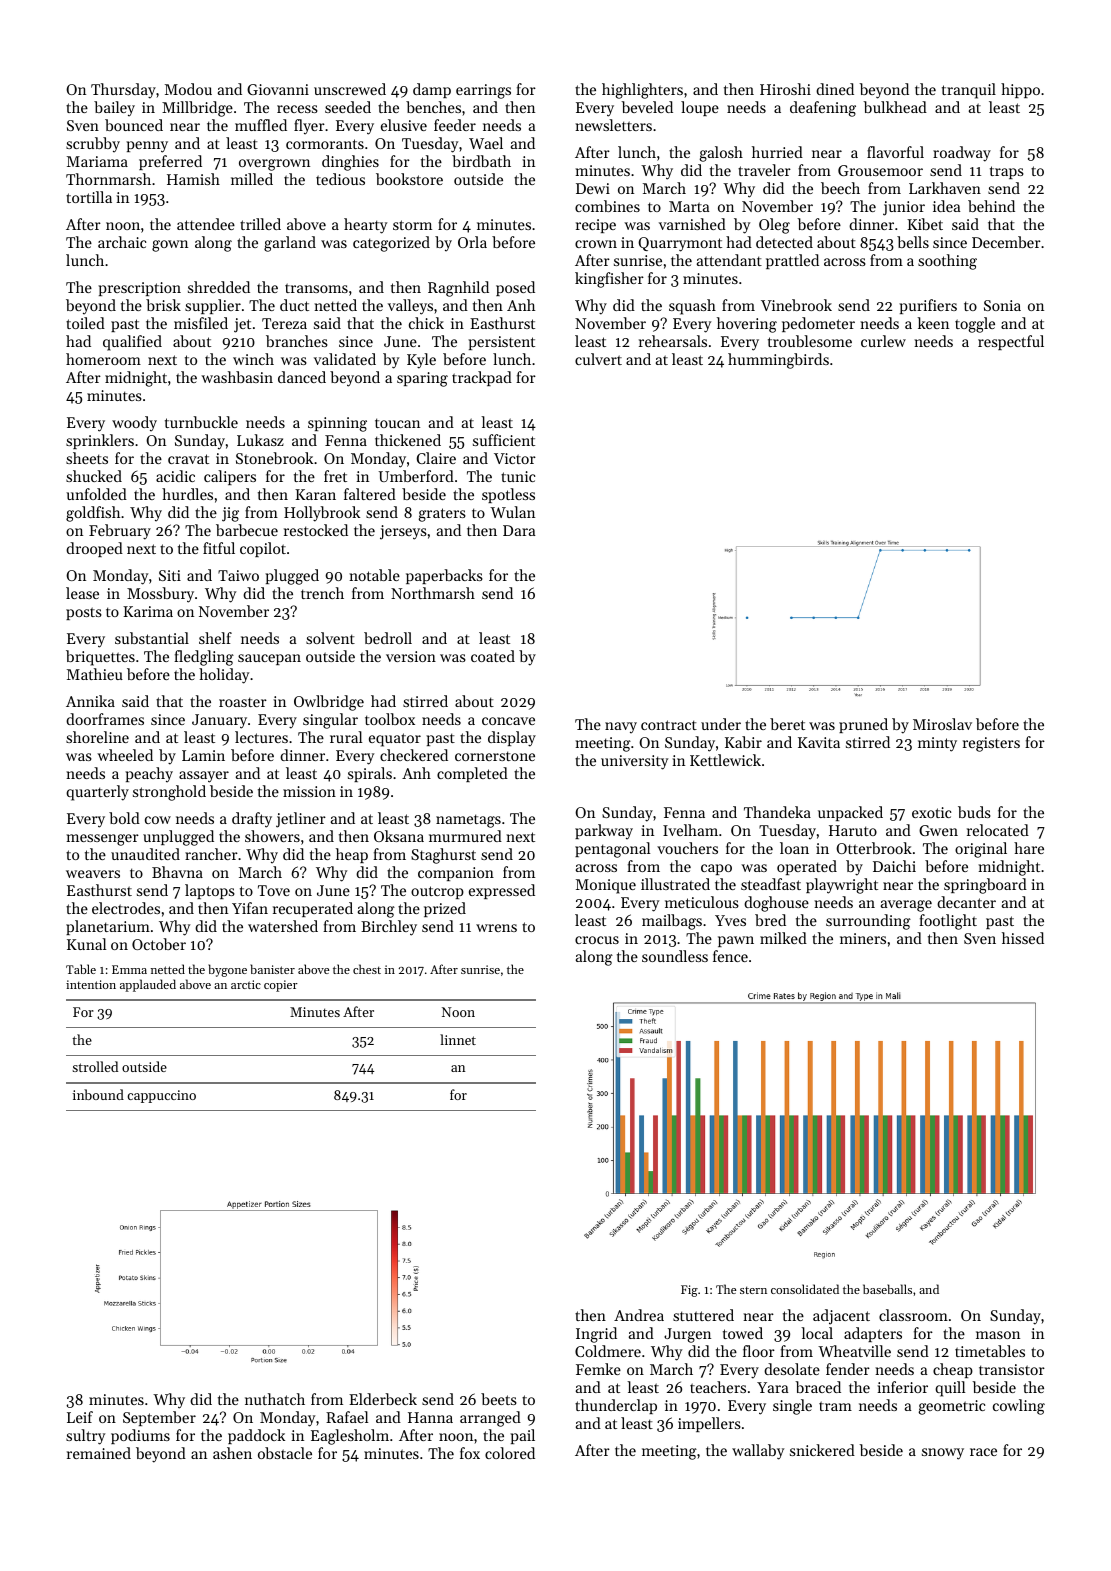 The image size is (1111, 1571). I want to click on idea, so click(946, 206).
